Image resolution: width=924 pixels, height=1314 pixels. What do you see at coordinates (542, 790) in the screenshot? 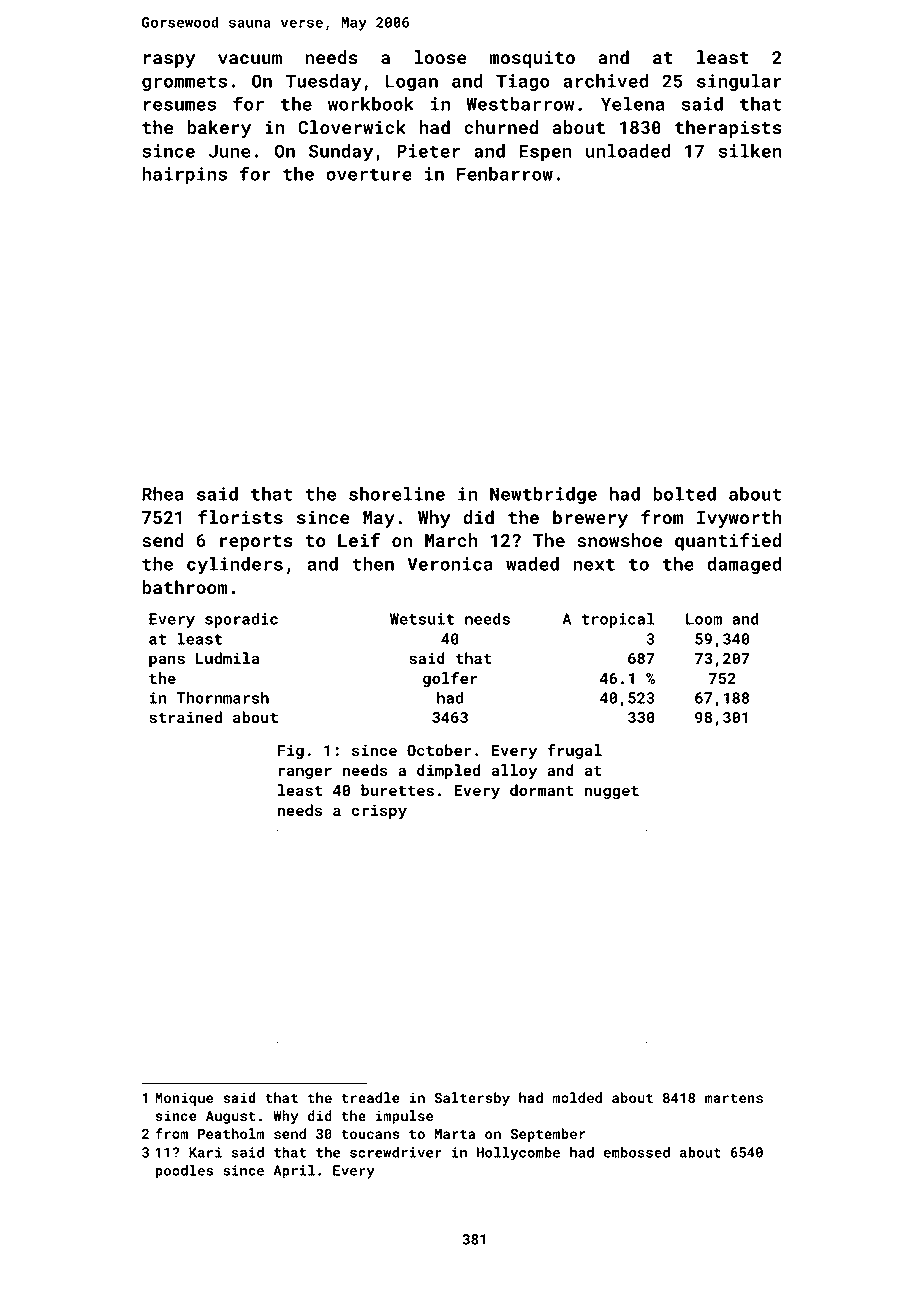
I see `dormant` at bounding box center [542, 790].
